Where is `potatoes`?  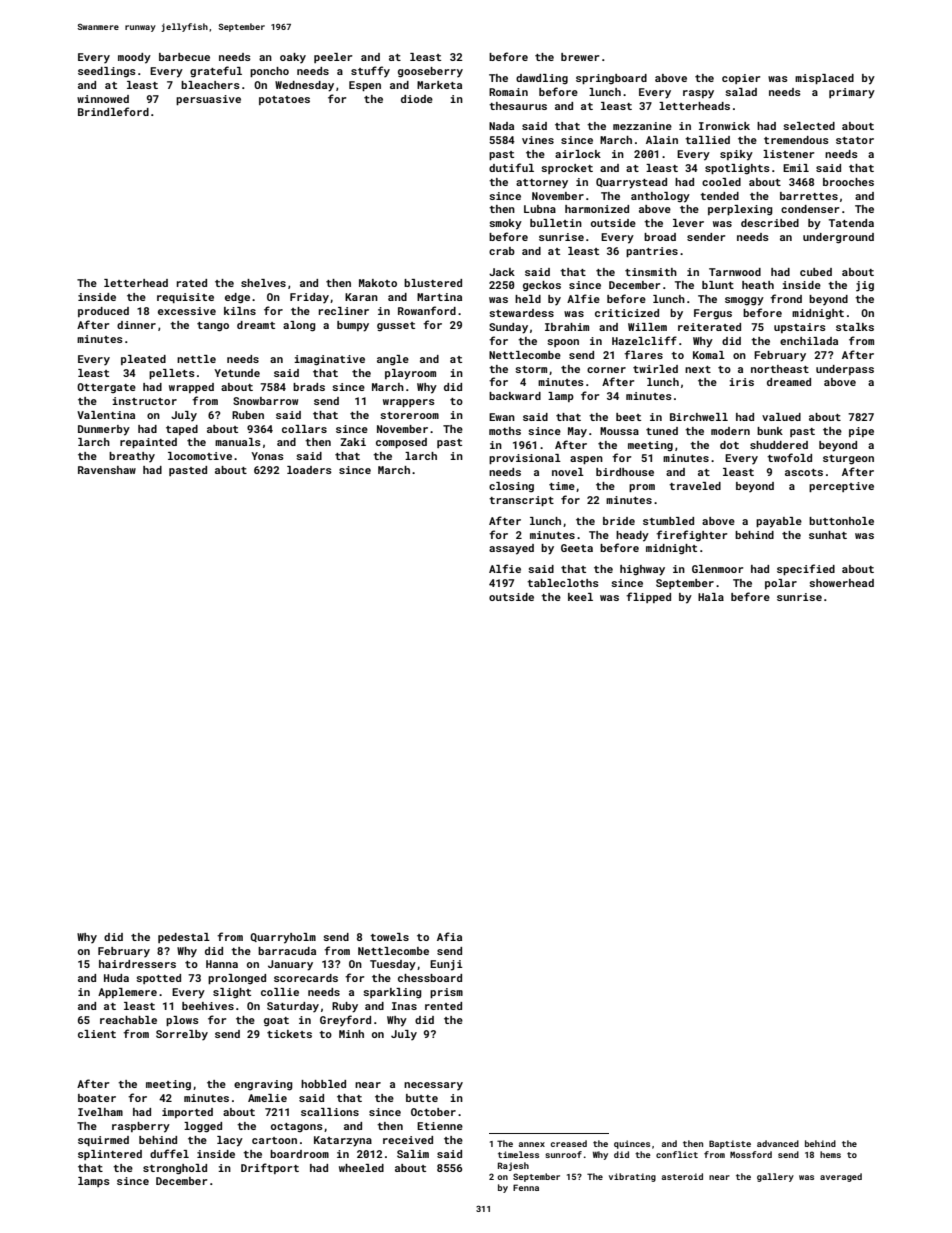 potatoes is located at coordinates (284, 100).
